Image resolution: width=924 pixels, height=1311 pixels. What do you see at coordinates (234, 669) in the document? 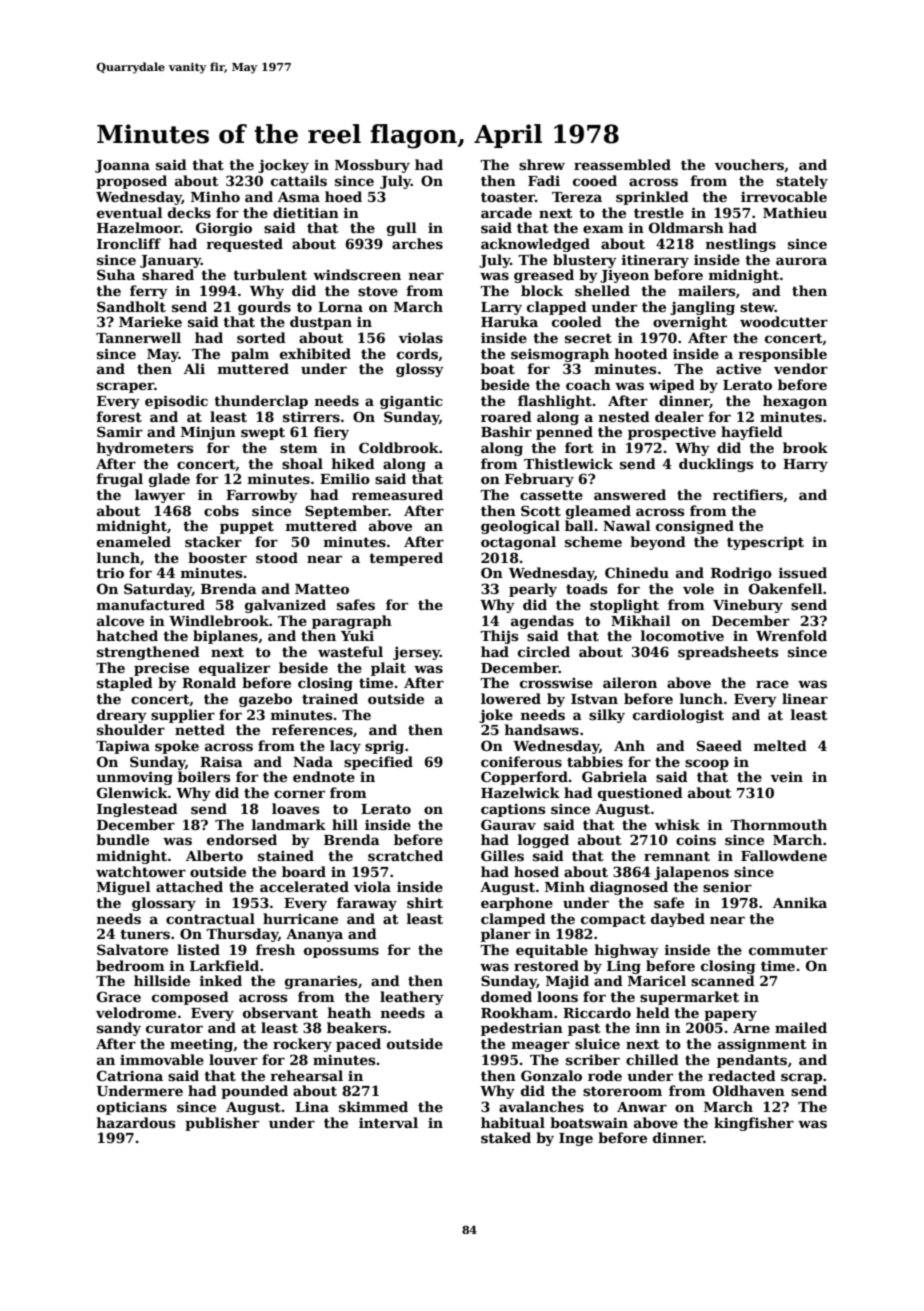
I see `equalizer` at bounding box center [234, 669].
